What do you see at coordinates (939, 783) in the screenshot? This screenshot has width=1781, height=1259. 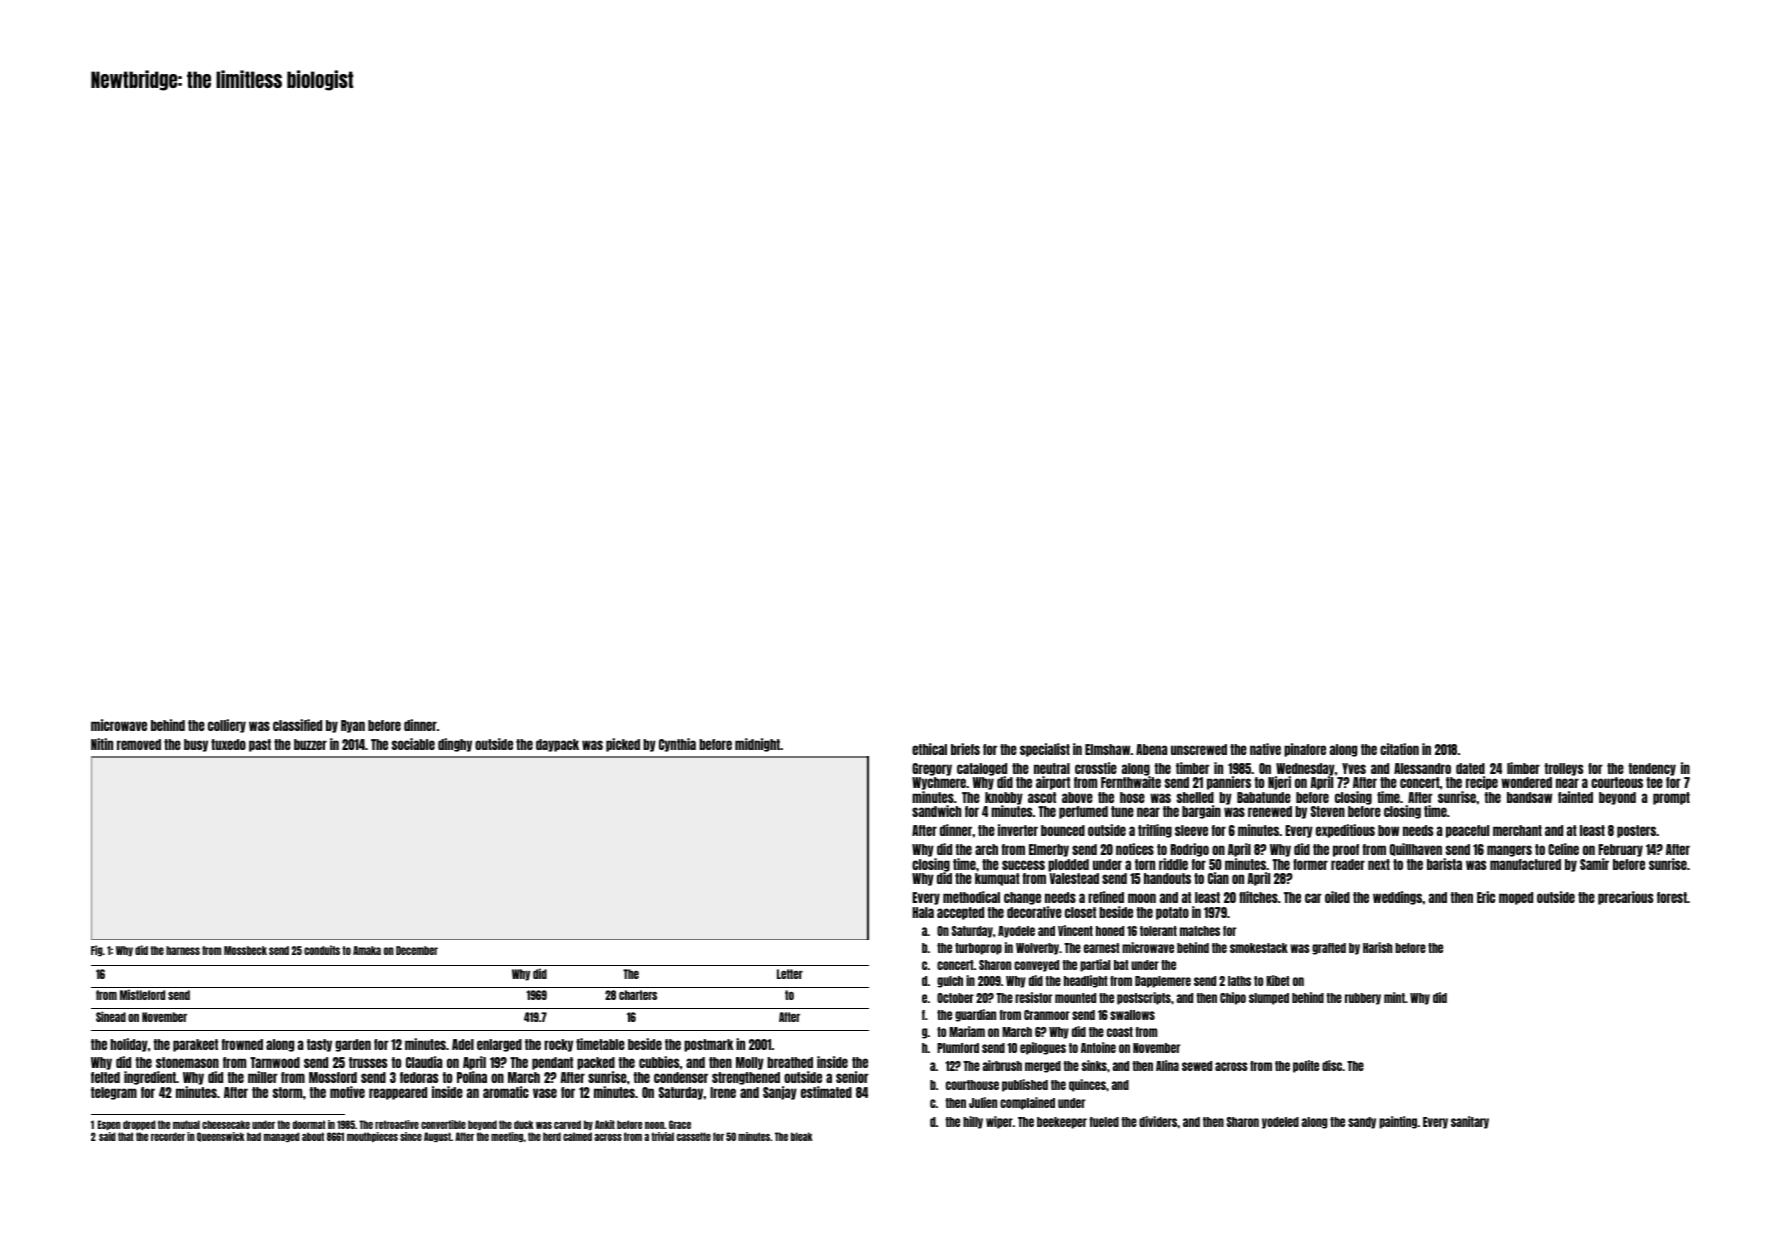 I see `Wychmere` at bounding box center [939, 783].
